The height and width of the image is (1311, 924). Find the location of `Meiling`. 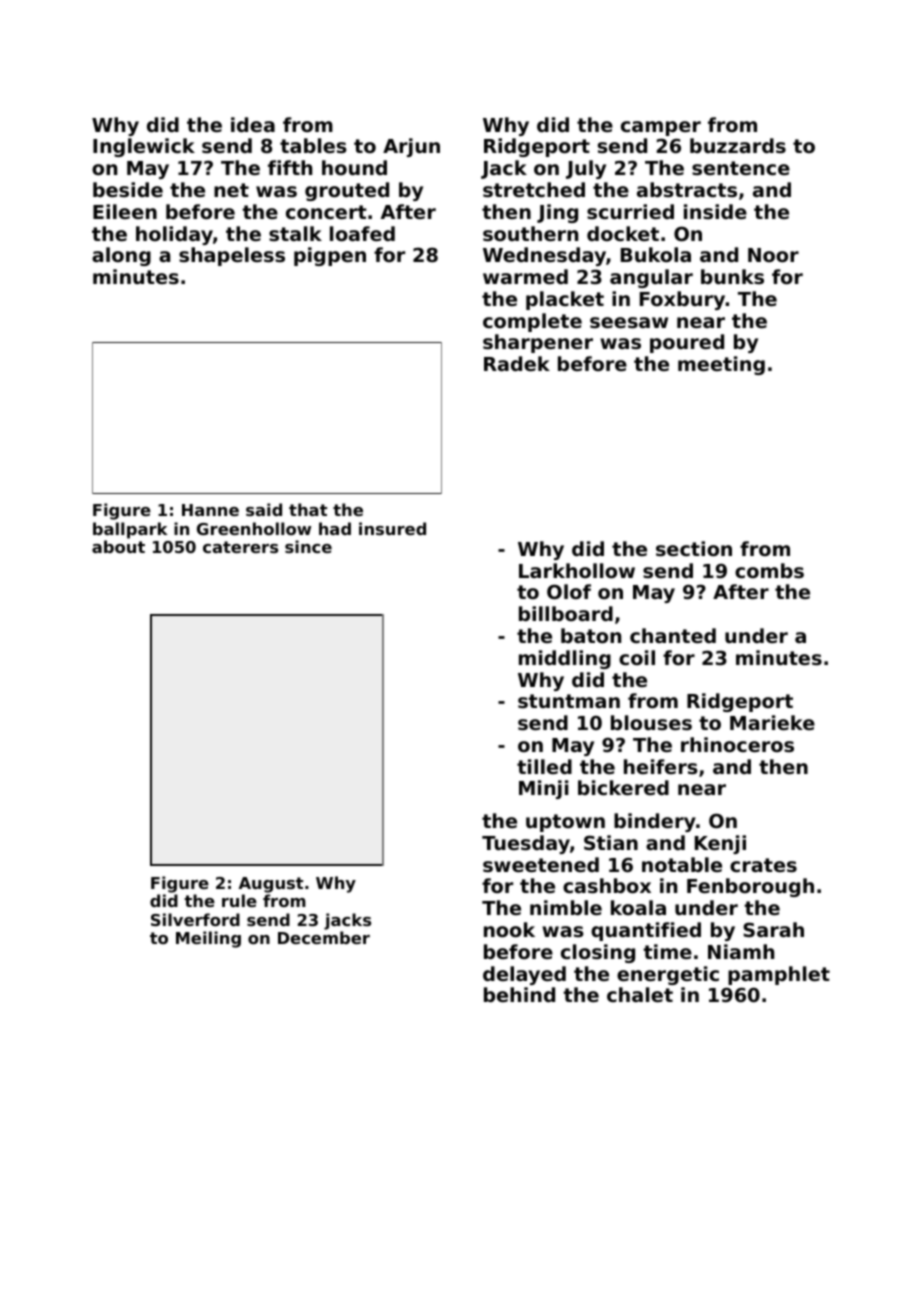

Meiling is located at coordinates (208, 939).
